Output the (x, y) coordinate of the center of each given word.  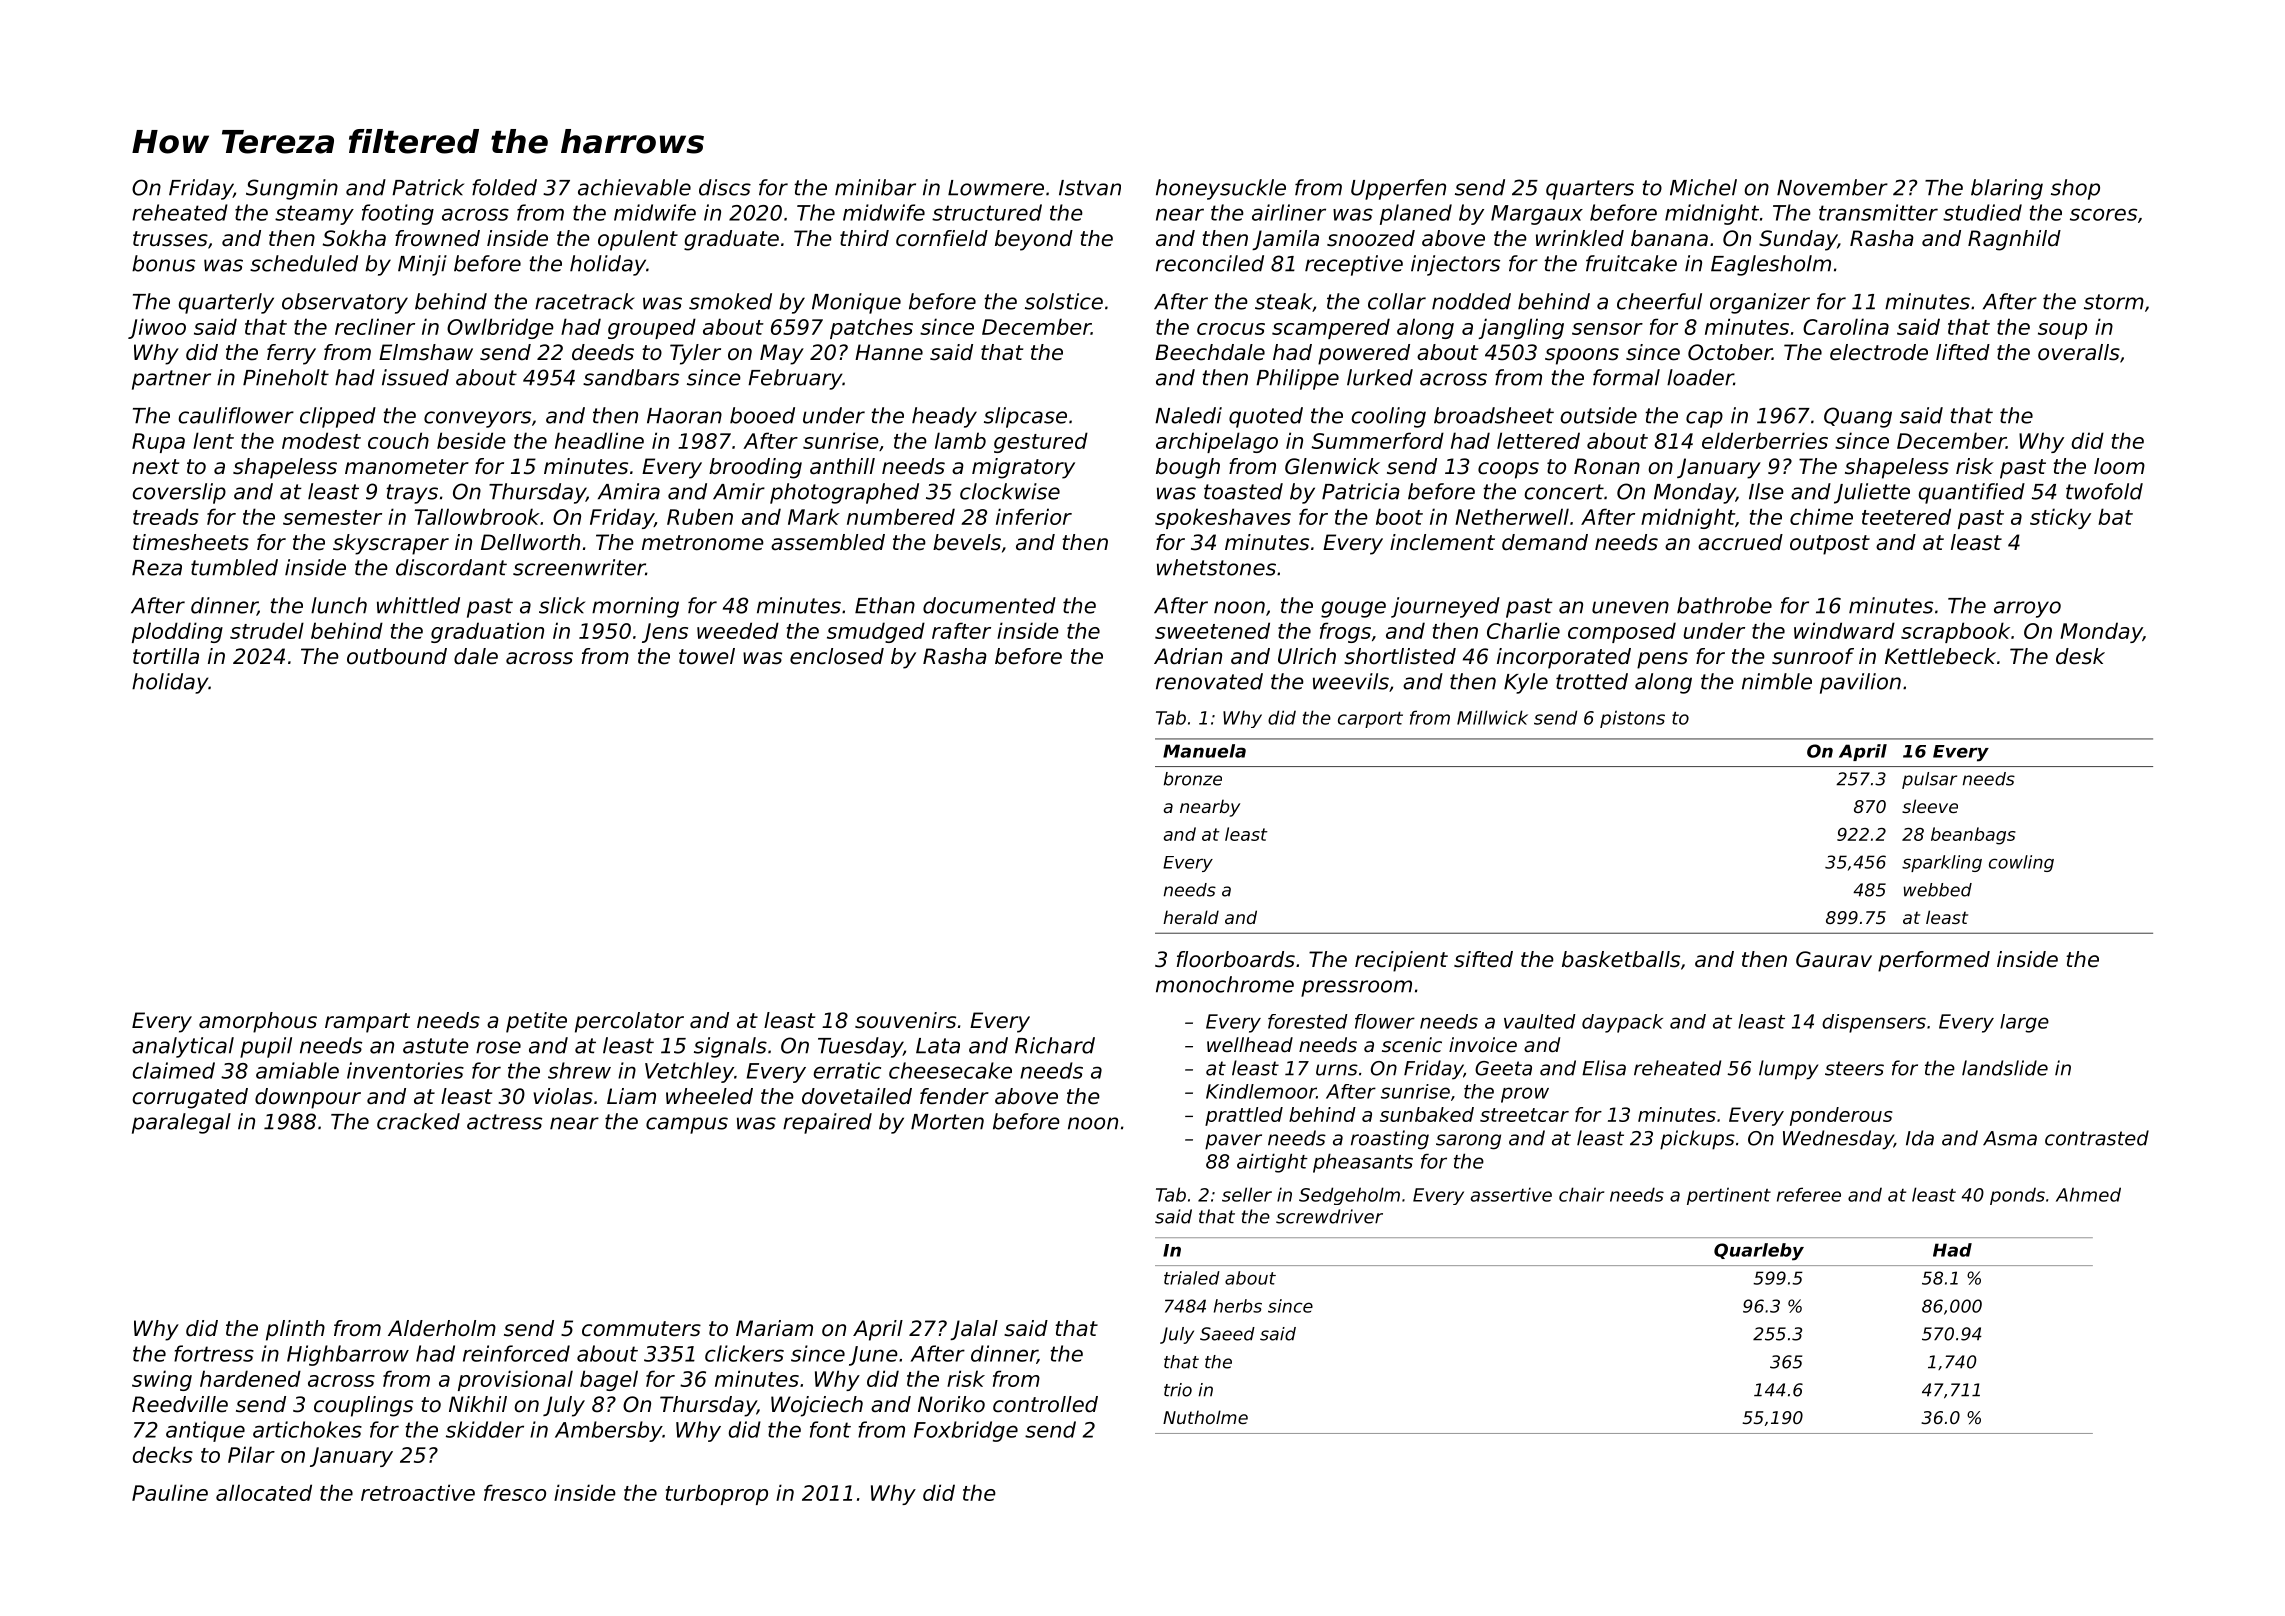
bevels (967, 542)
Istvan (1090, 188)
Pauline (170, 1492)
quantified (1972, 493)
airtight (1272, 1163)
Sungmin (292, 189)
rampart (367, 1023)
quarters (1590, 190)
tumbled (234, 567)
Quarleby (1759, 1252)
